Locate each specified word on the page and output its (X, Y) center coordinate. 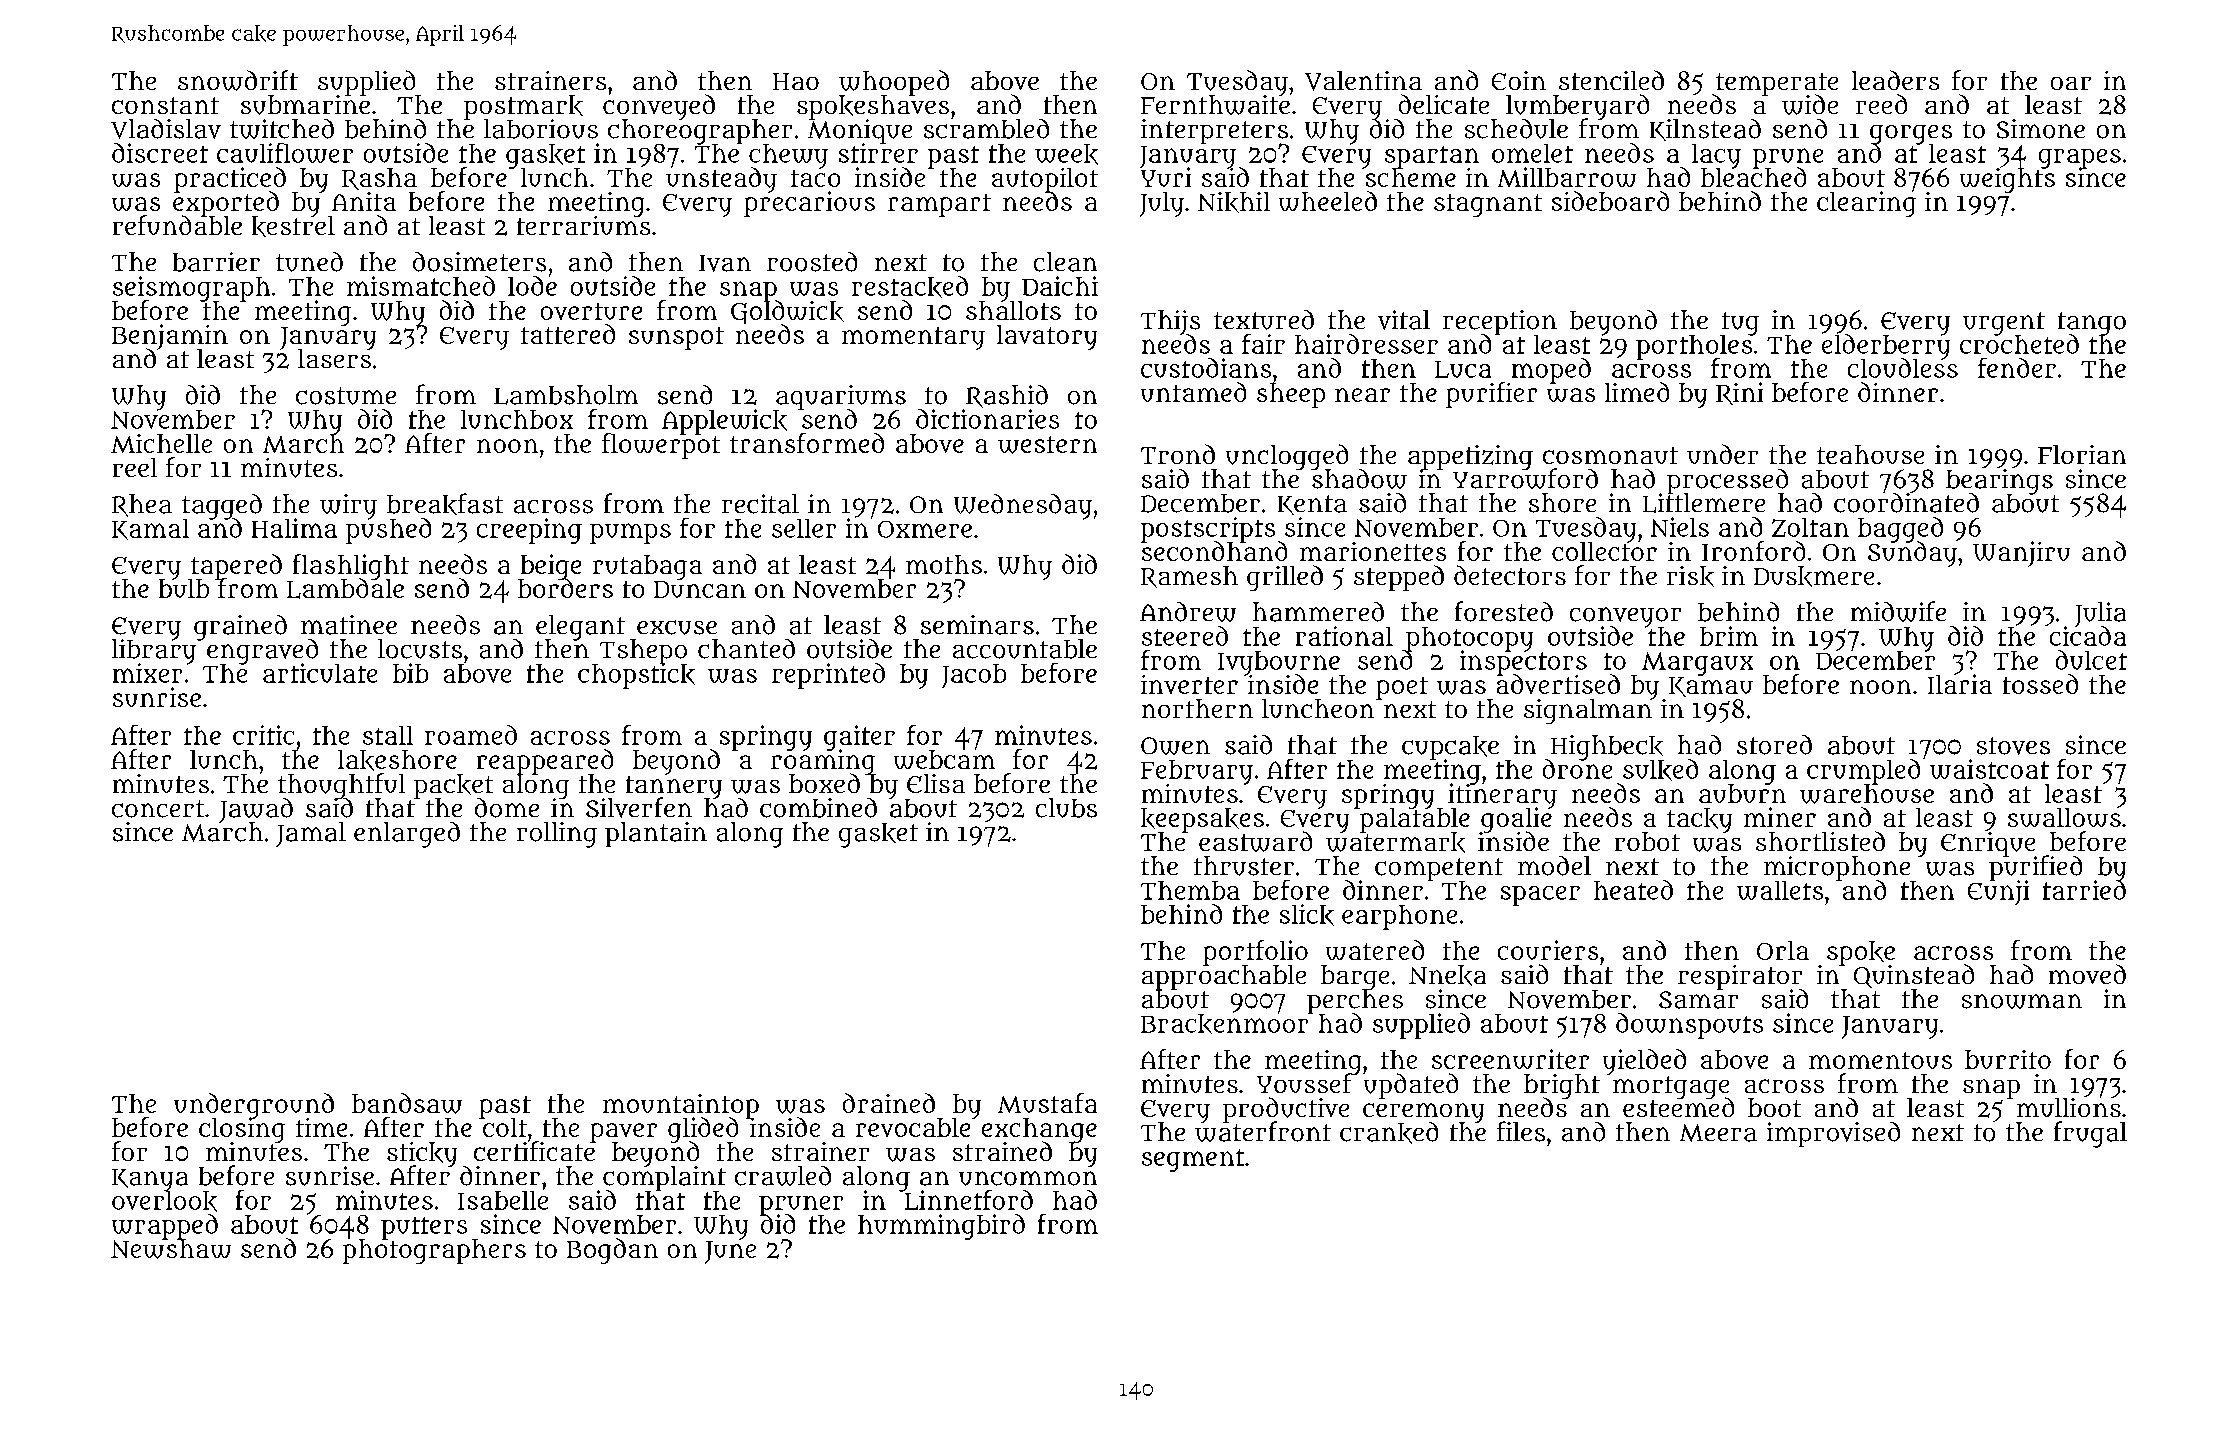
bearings (1999, 481)
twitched (282, 129)
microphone (1837, 868)
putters (424, 1228)
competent (1439, 869)
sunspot (676, 338)
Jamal (311, 834)
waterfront (1263, 1132)
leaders (1895, 80)
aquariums (841, 397)
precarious (809, 204)
